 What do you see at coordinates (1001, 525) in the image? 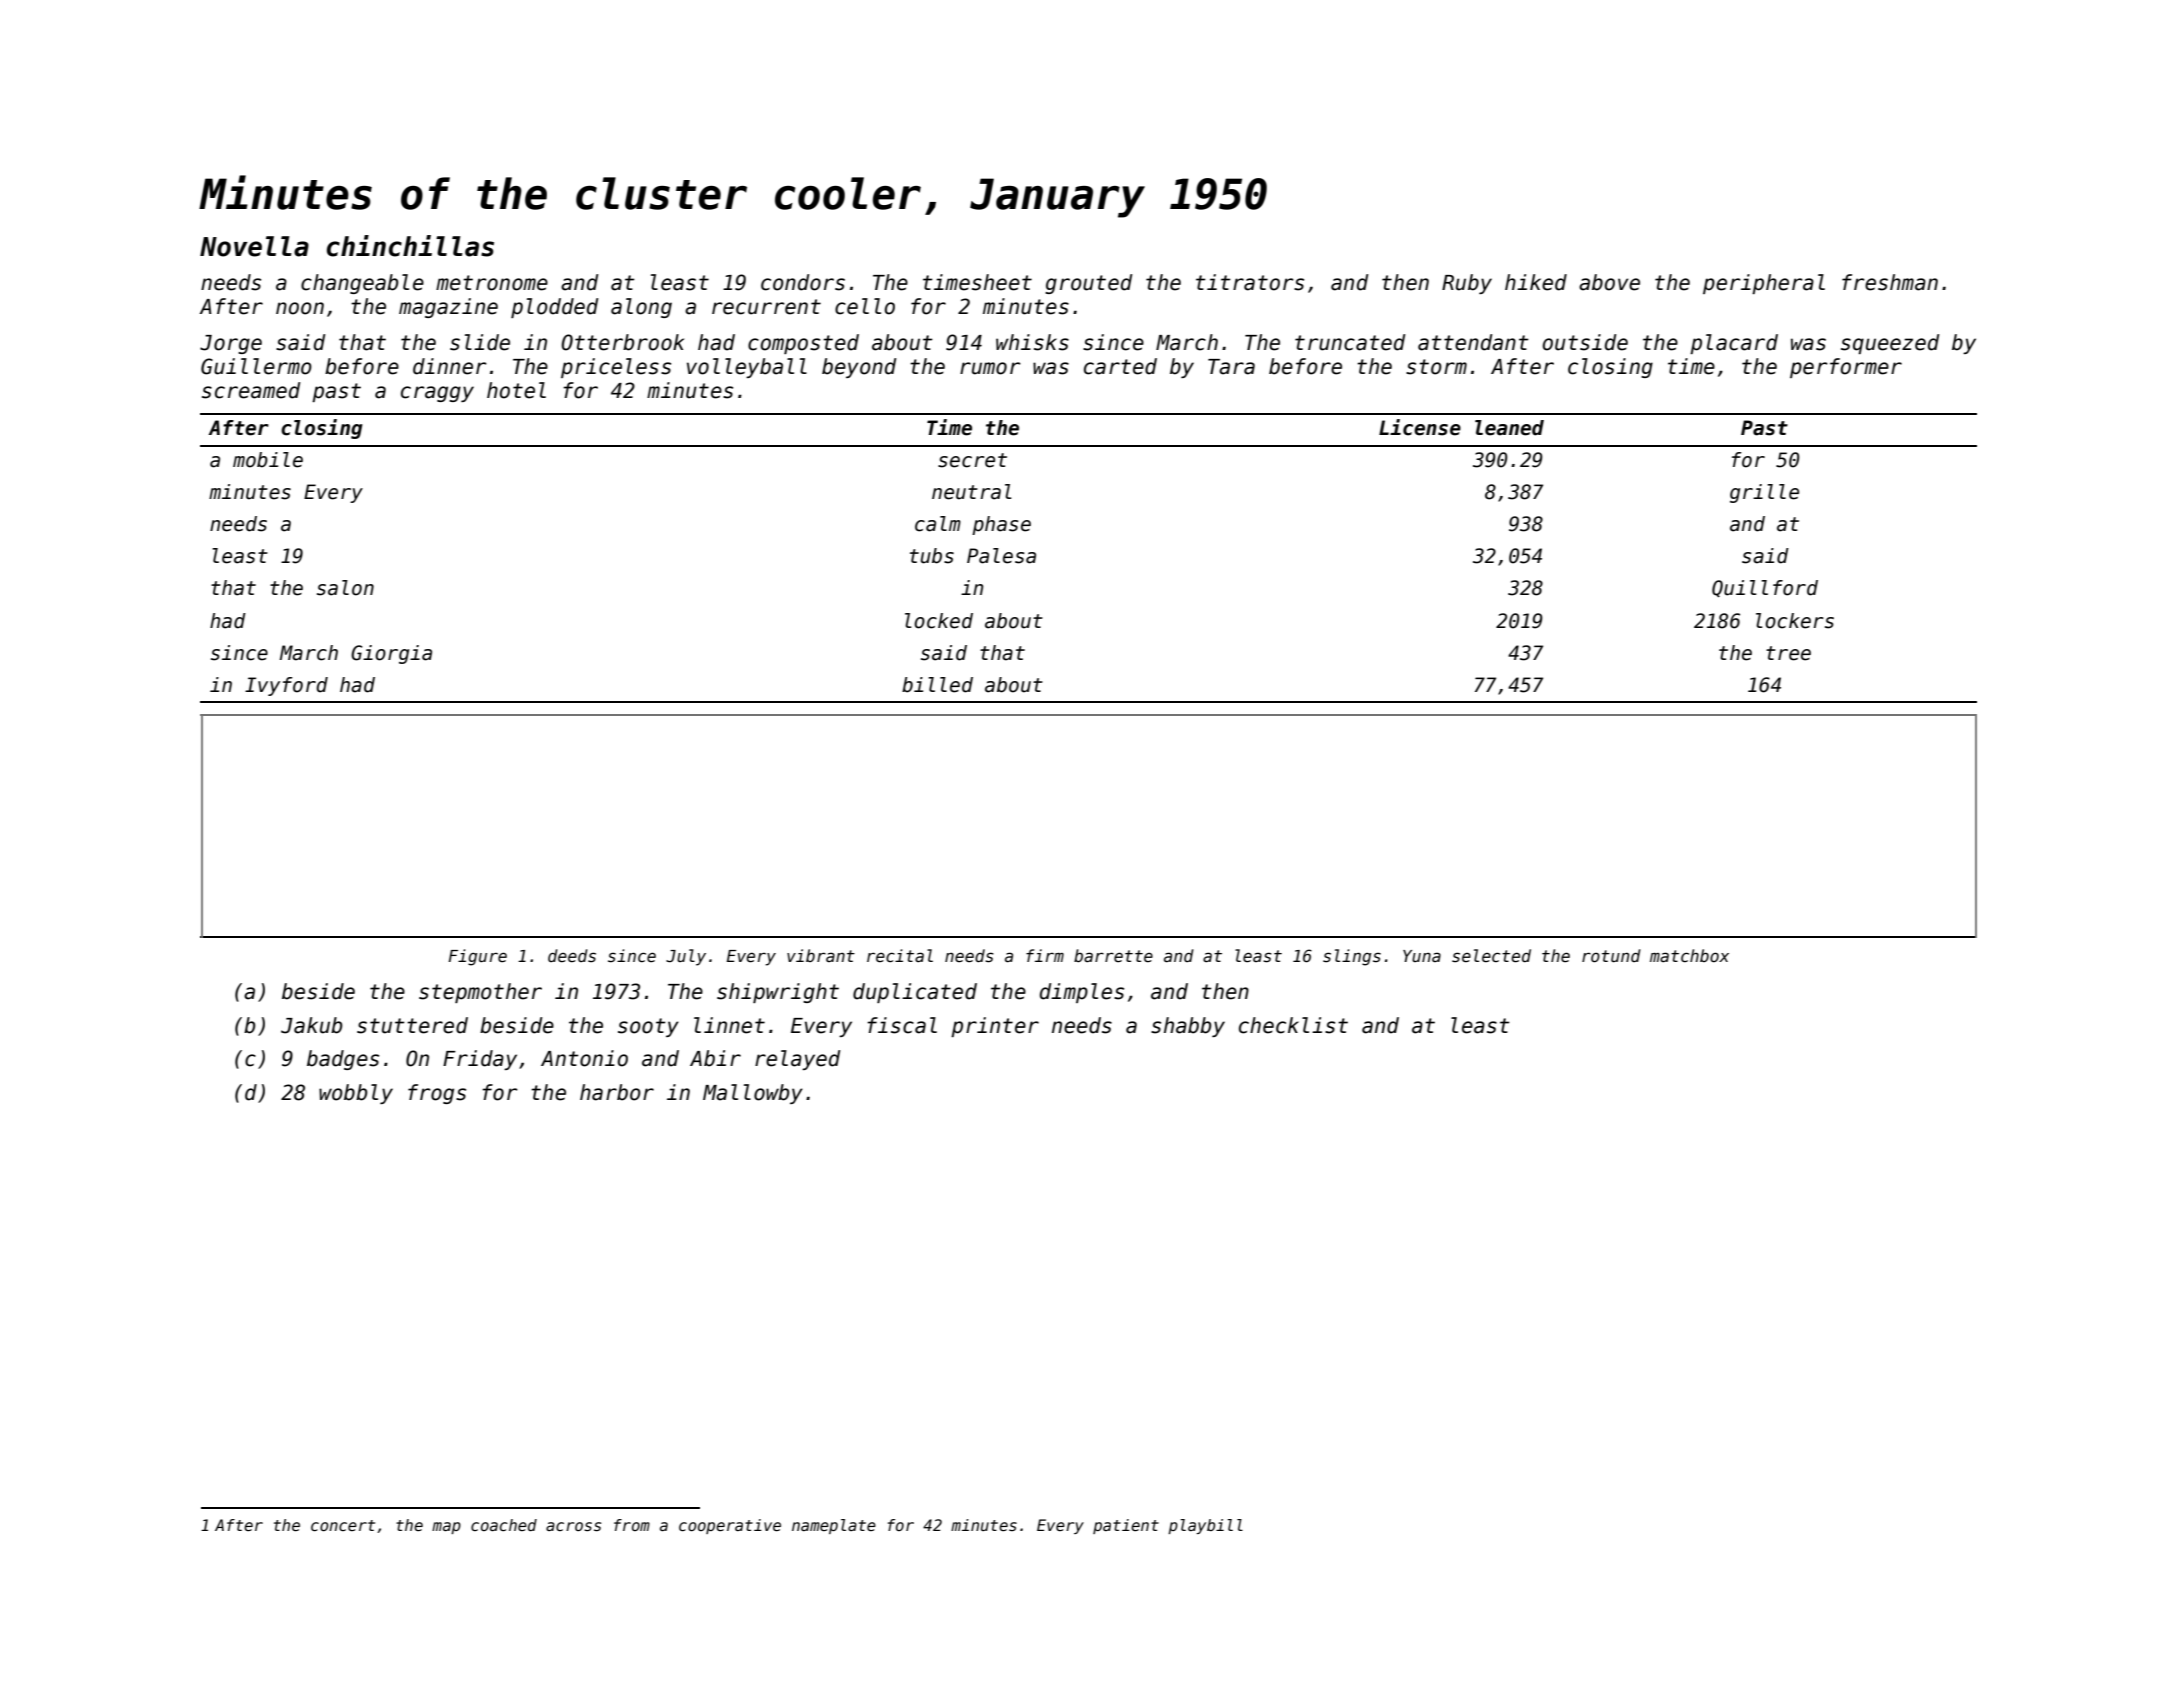
I see `phase` at bounding box center [1001, 525].
